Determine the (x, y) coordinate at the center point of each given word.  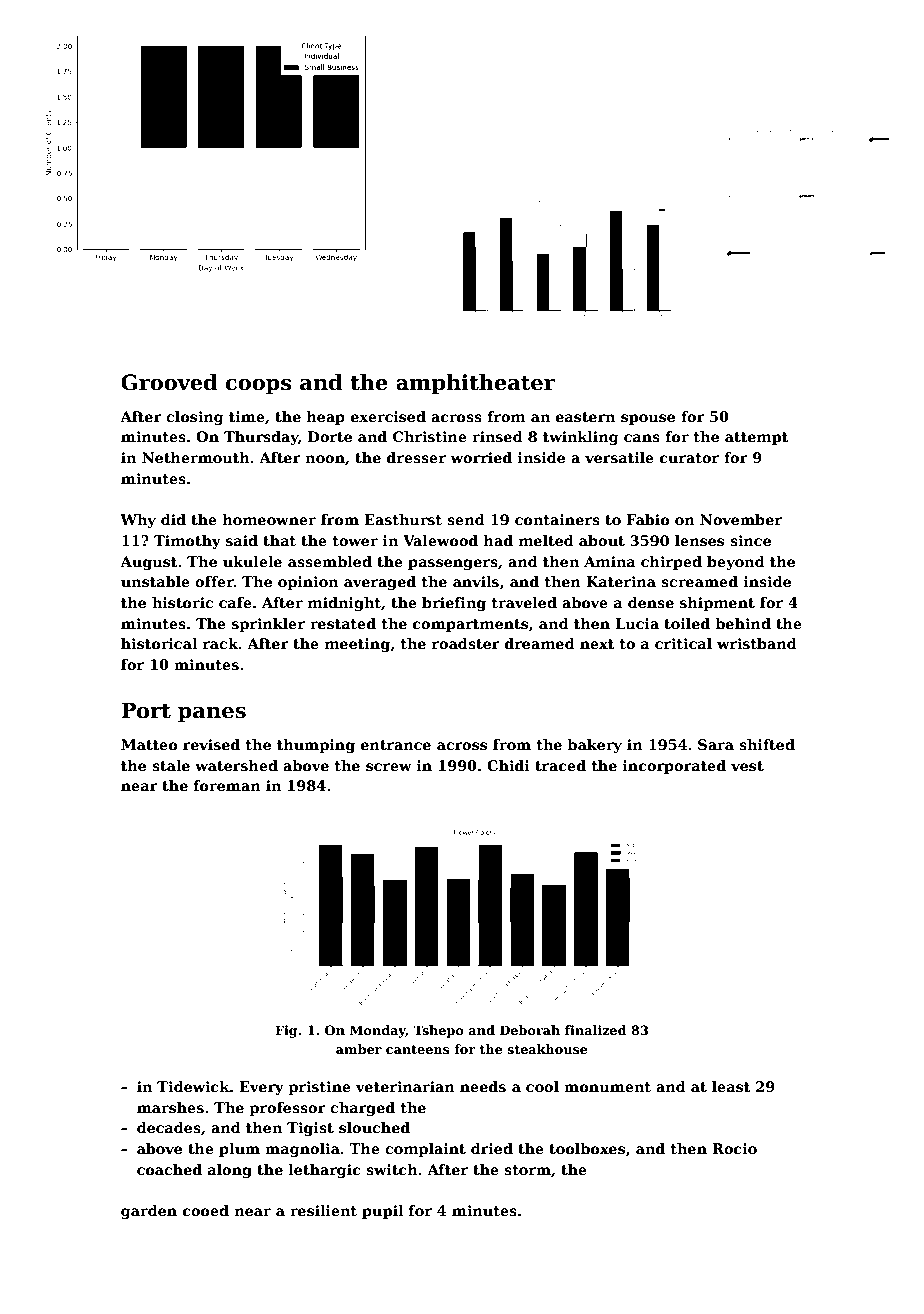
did (173, 519)
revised (211, 744)
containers (557, 519)
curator (689, 458)
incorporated (674, 767)
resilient (323, 1210)
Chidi (508, 765)
